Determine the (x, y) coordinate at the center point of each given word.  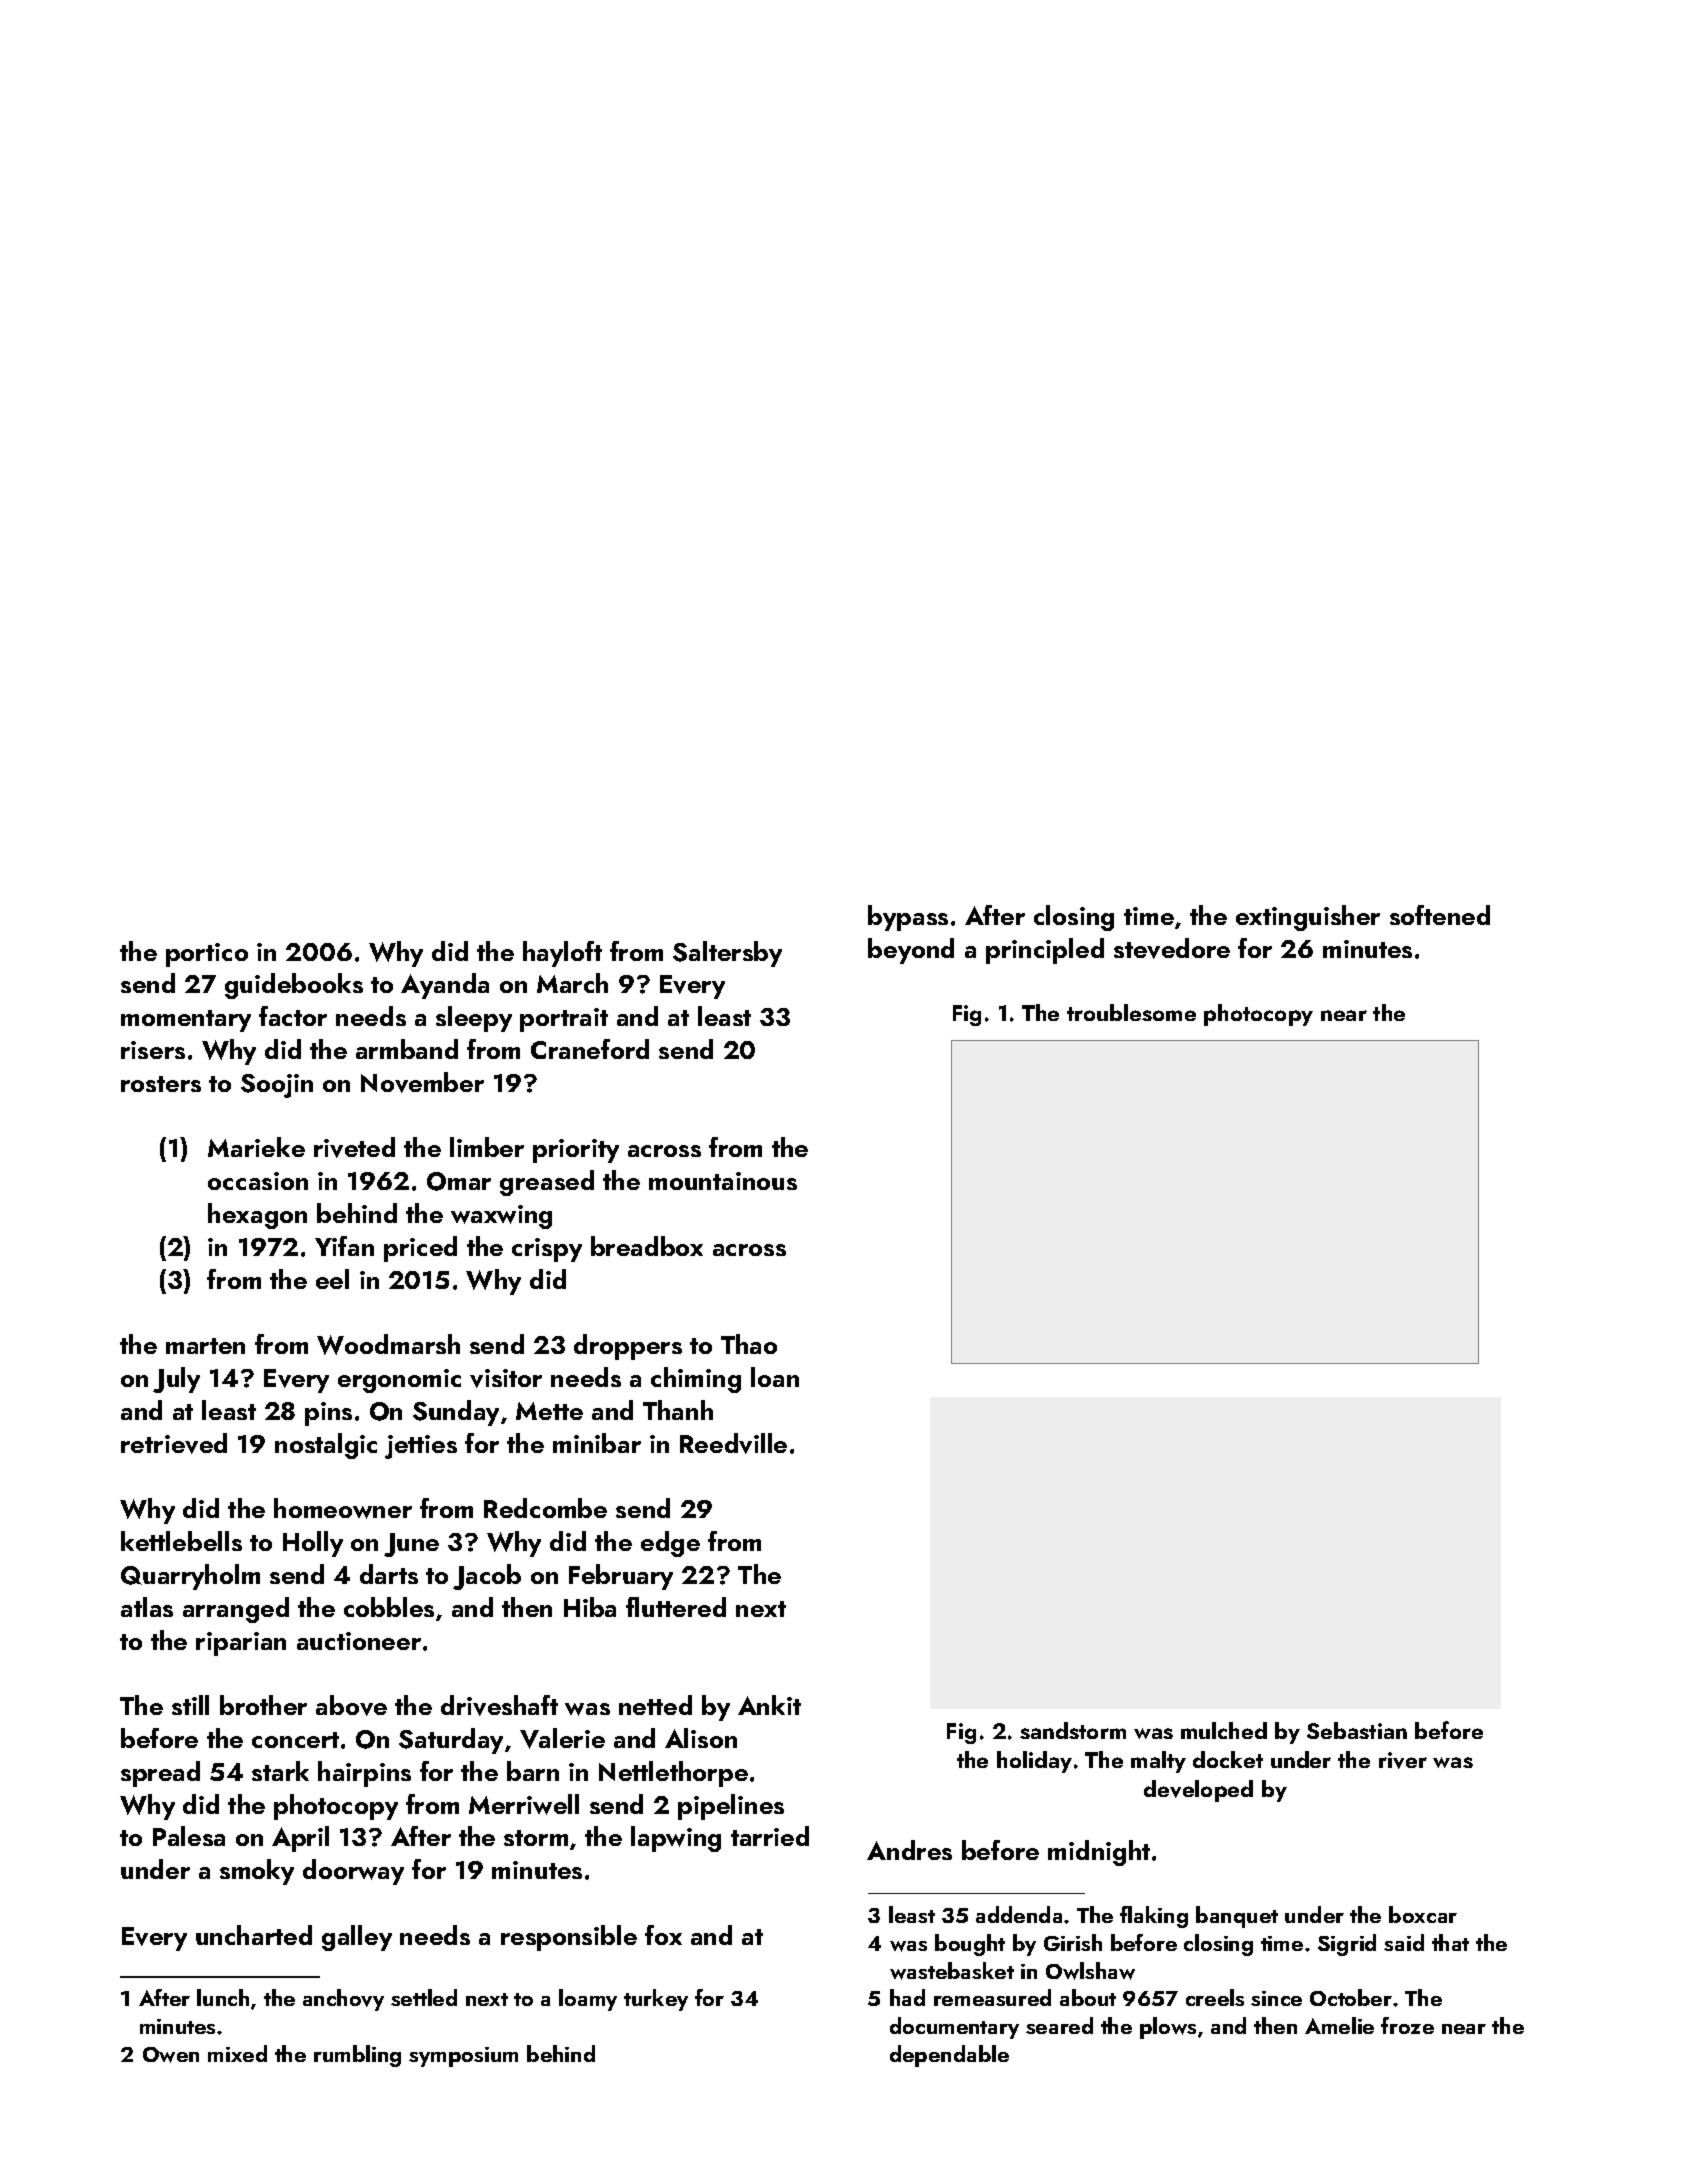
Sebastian (1357, 1730)
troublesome (1131, 1012)
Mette (549, 1411)
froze (1407, 2025)
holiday (1034, 1762)
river (1403, 1760)
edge (670, 1544)
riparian (241, 1644)
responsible (569, 1938)
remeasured (992, 1997)
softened (1440, 915)
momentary (186, 1021)
